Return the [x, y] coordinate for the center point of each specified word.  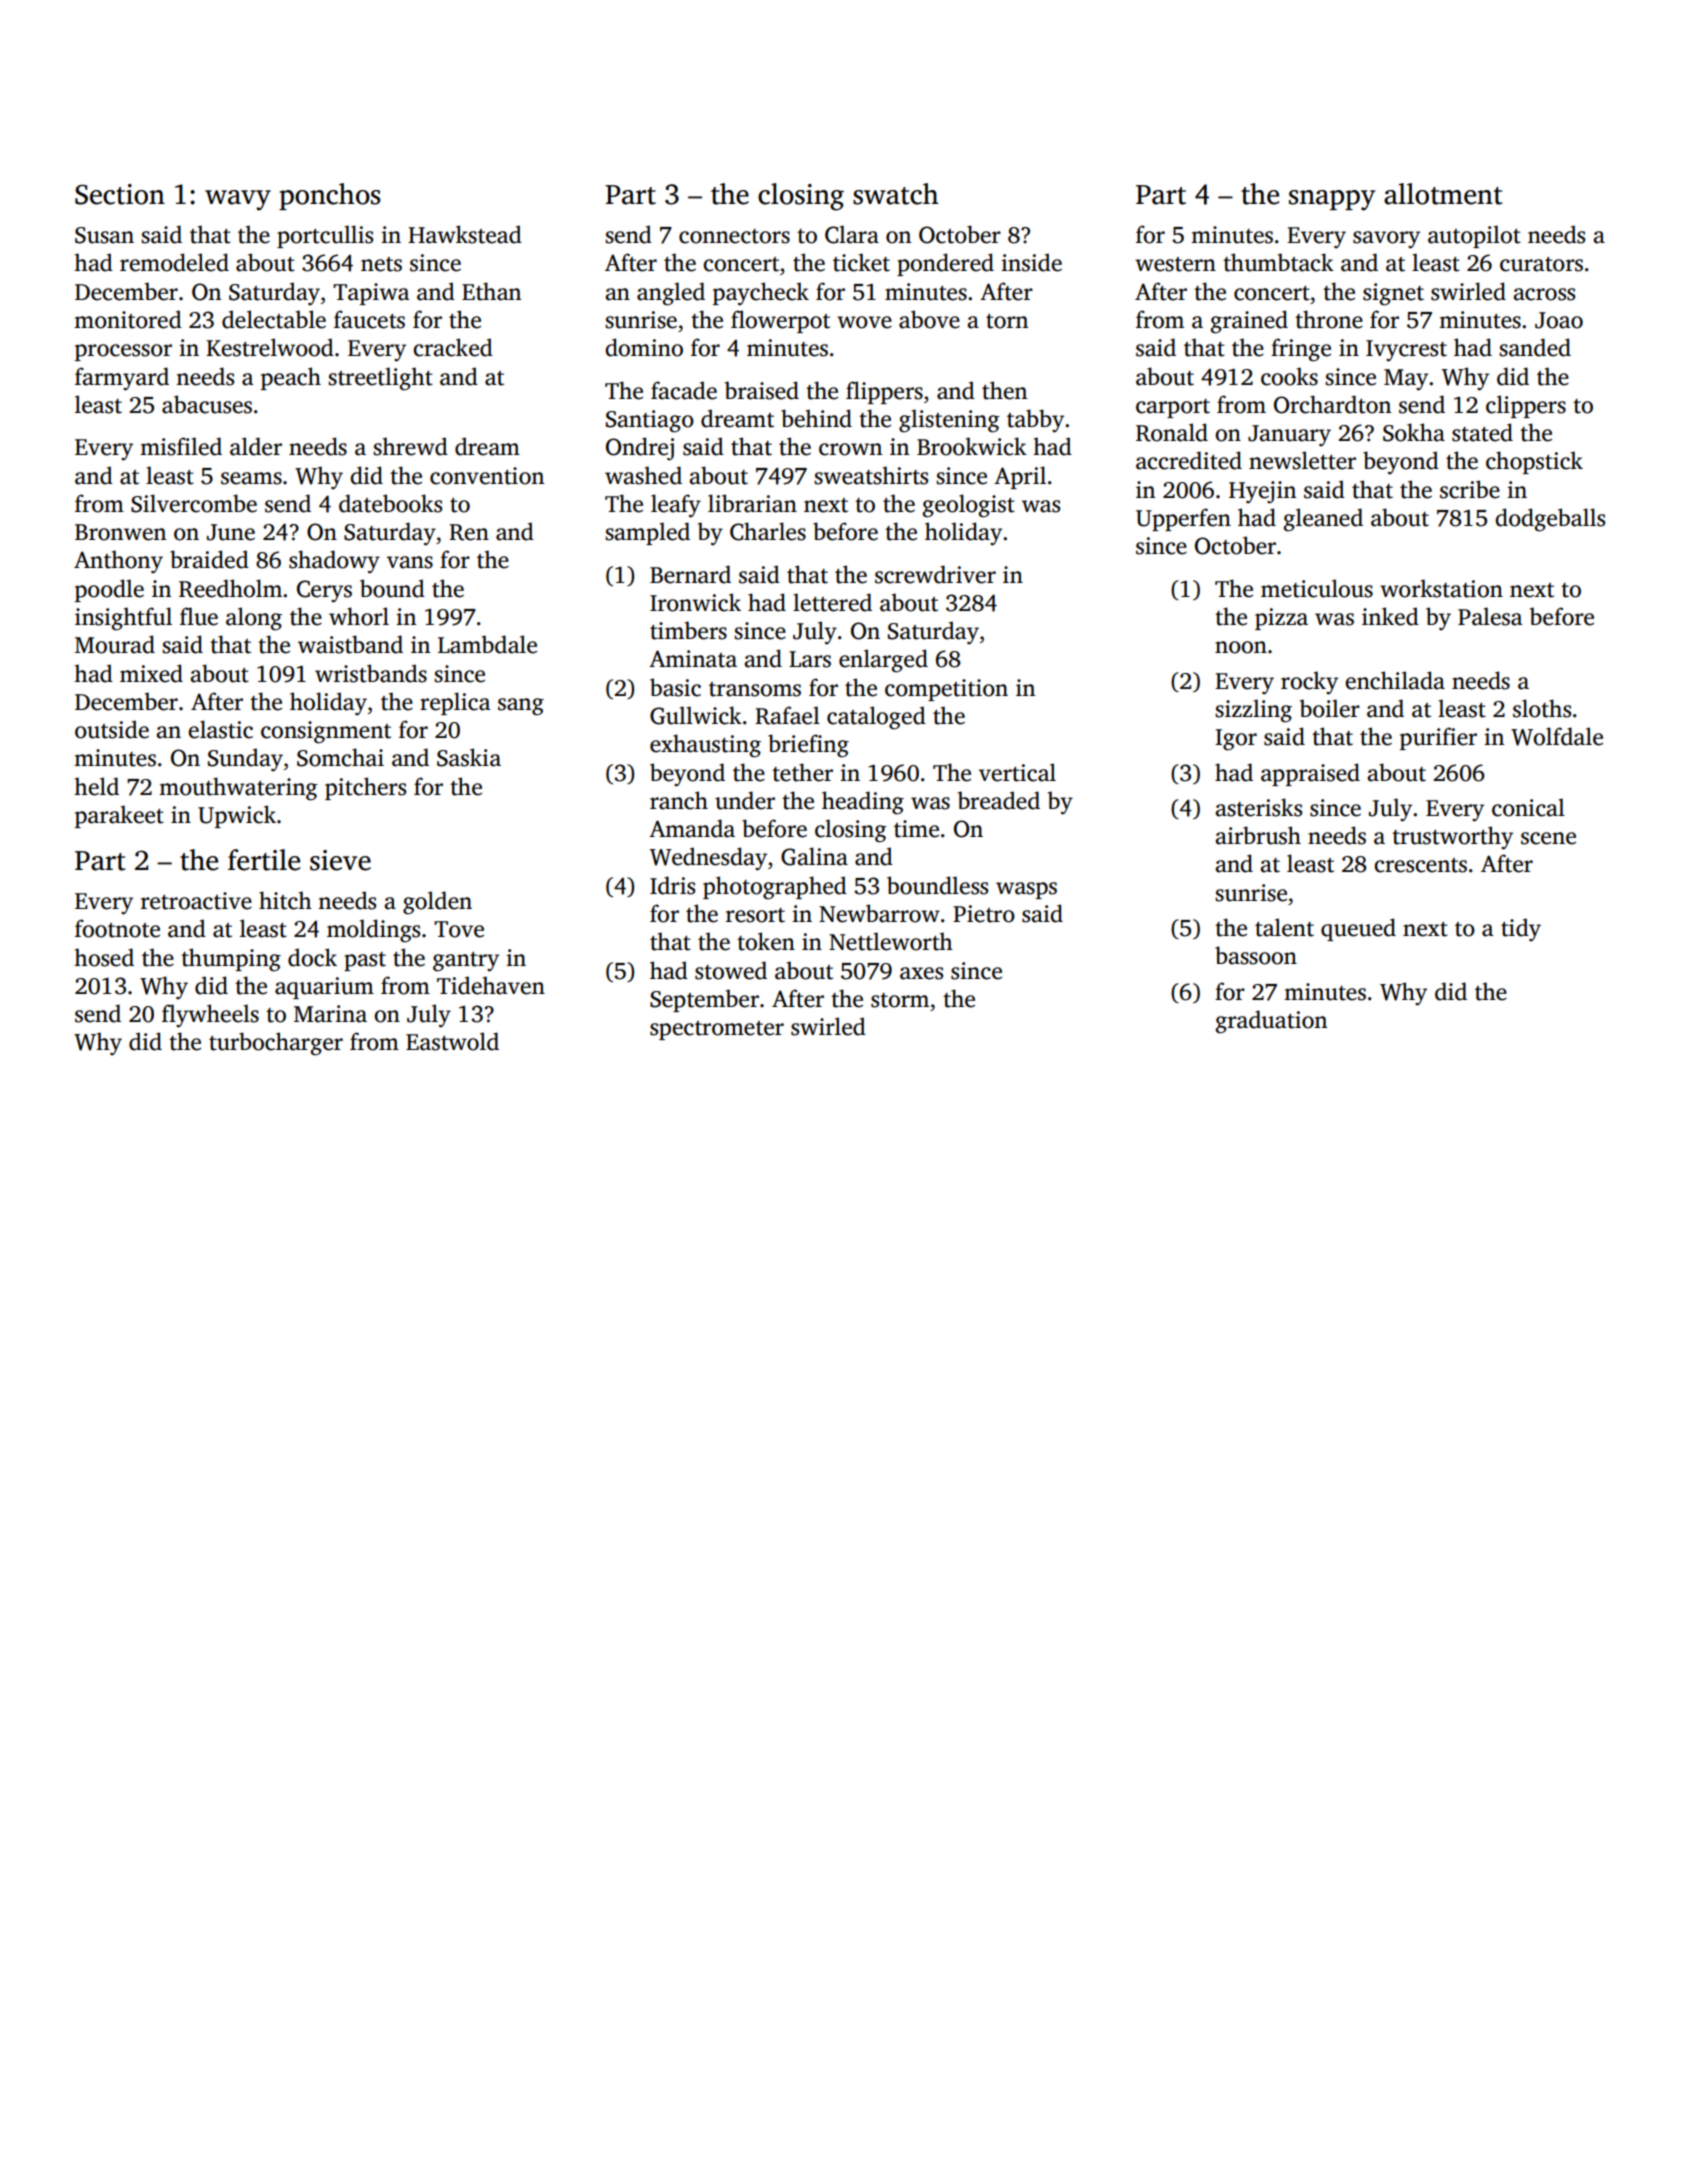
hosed [104, 957]
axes [921, 973]
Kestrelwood [270, 347]
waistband [350, 644]
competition [946, 690]
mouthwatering [238, 789]
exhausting [705, 746]
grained [1249, 322]
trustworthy [1452, 838]
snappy [1332, 200]
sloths [1542, 708]
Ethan [491, 291]
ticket [861, 262]
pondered [945, 264]
